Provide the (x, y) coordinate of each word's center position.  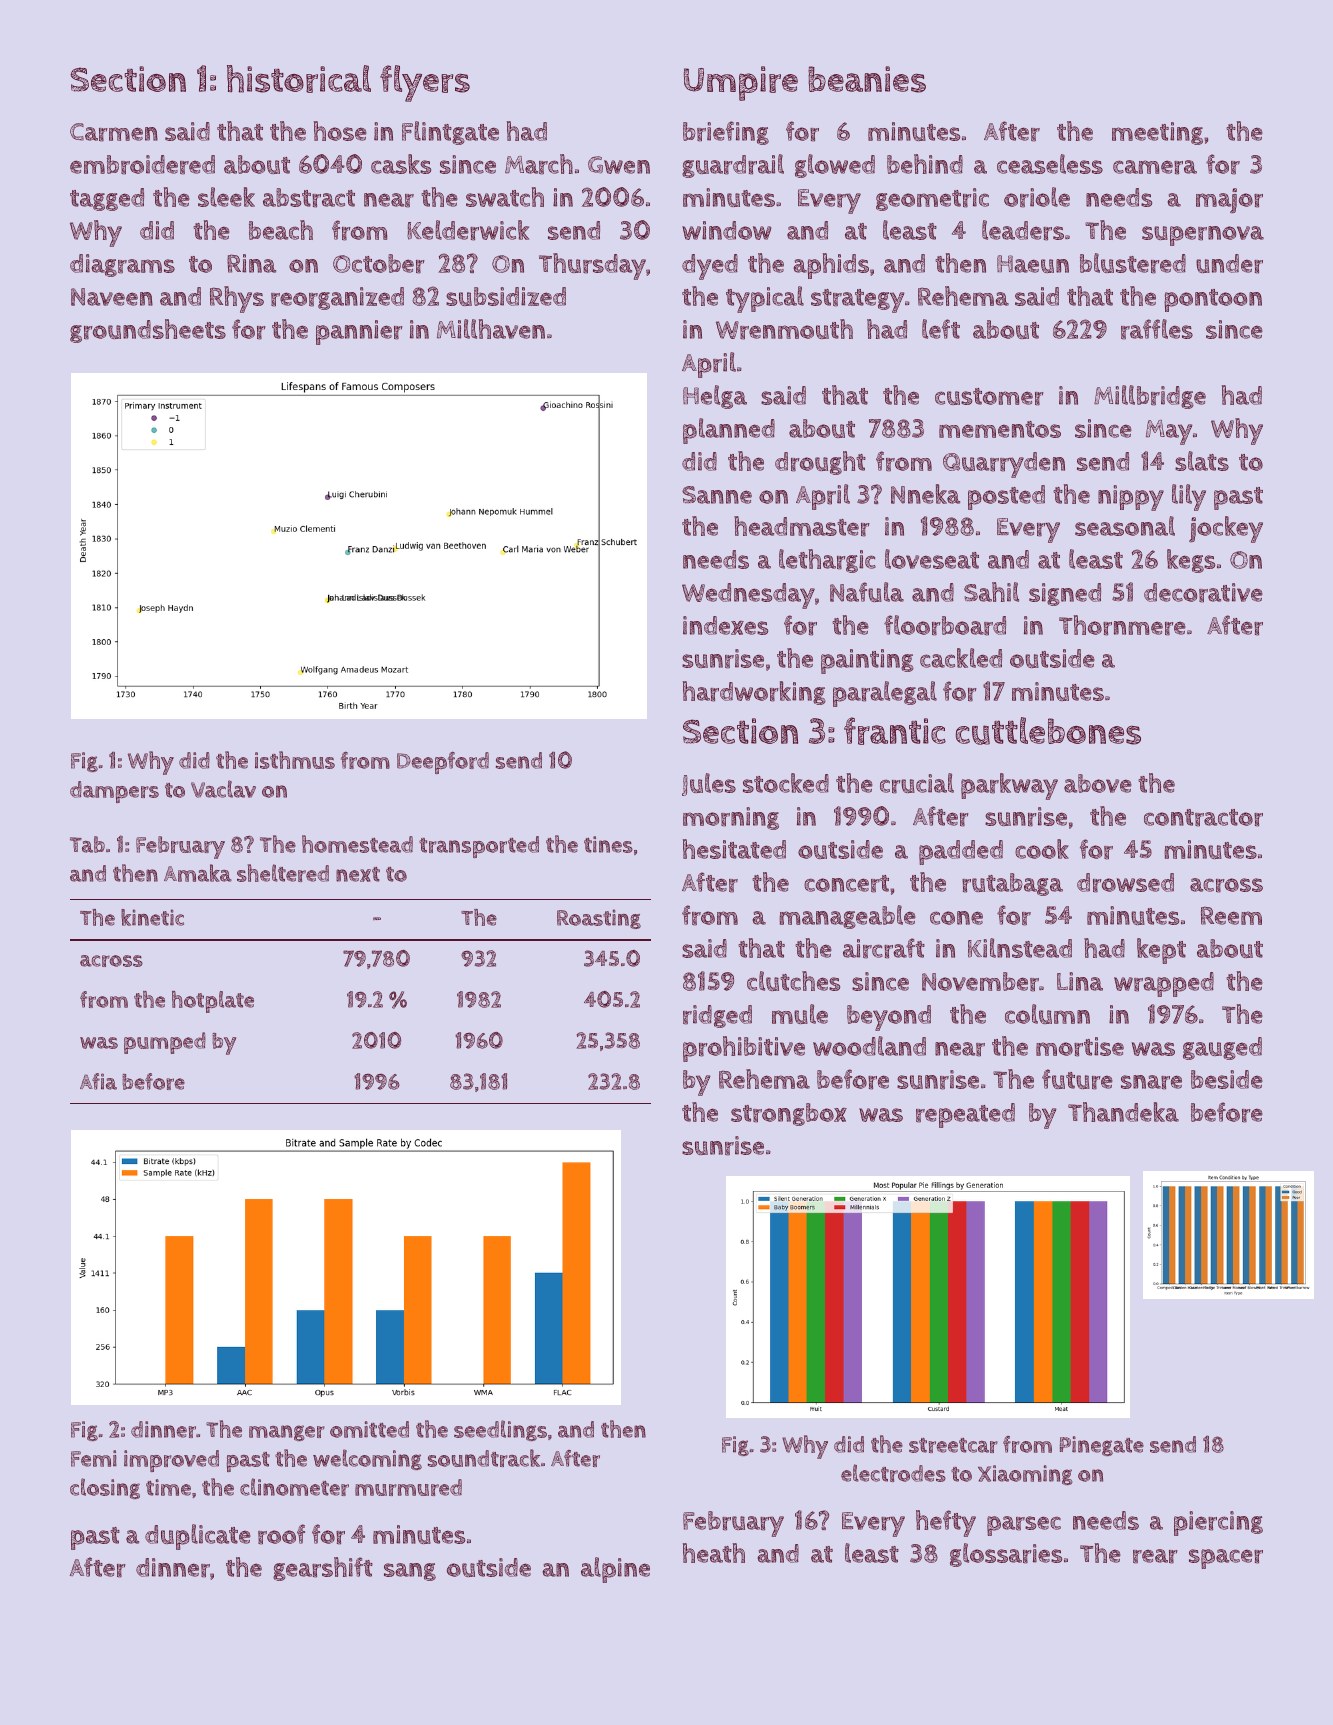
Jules (709, 784)
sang (410, 1572)
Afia (98, 1081)
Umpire (741, 83)
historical (299, 79)
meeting (1157, 133)
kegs (1191, 561)
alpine (615, 1570)
